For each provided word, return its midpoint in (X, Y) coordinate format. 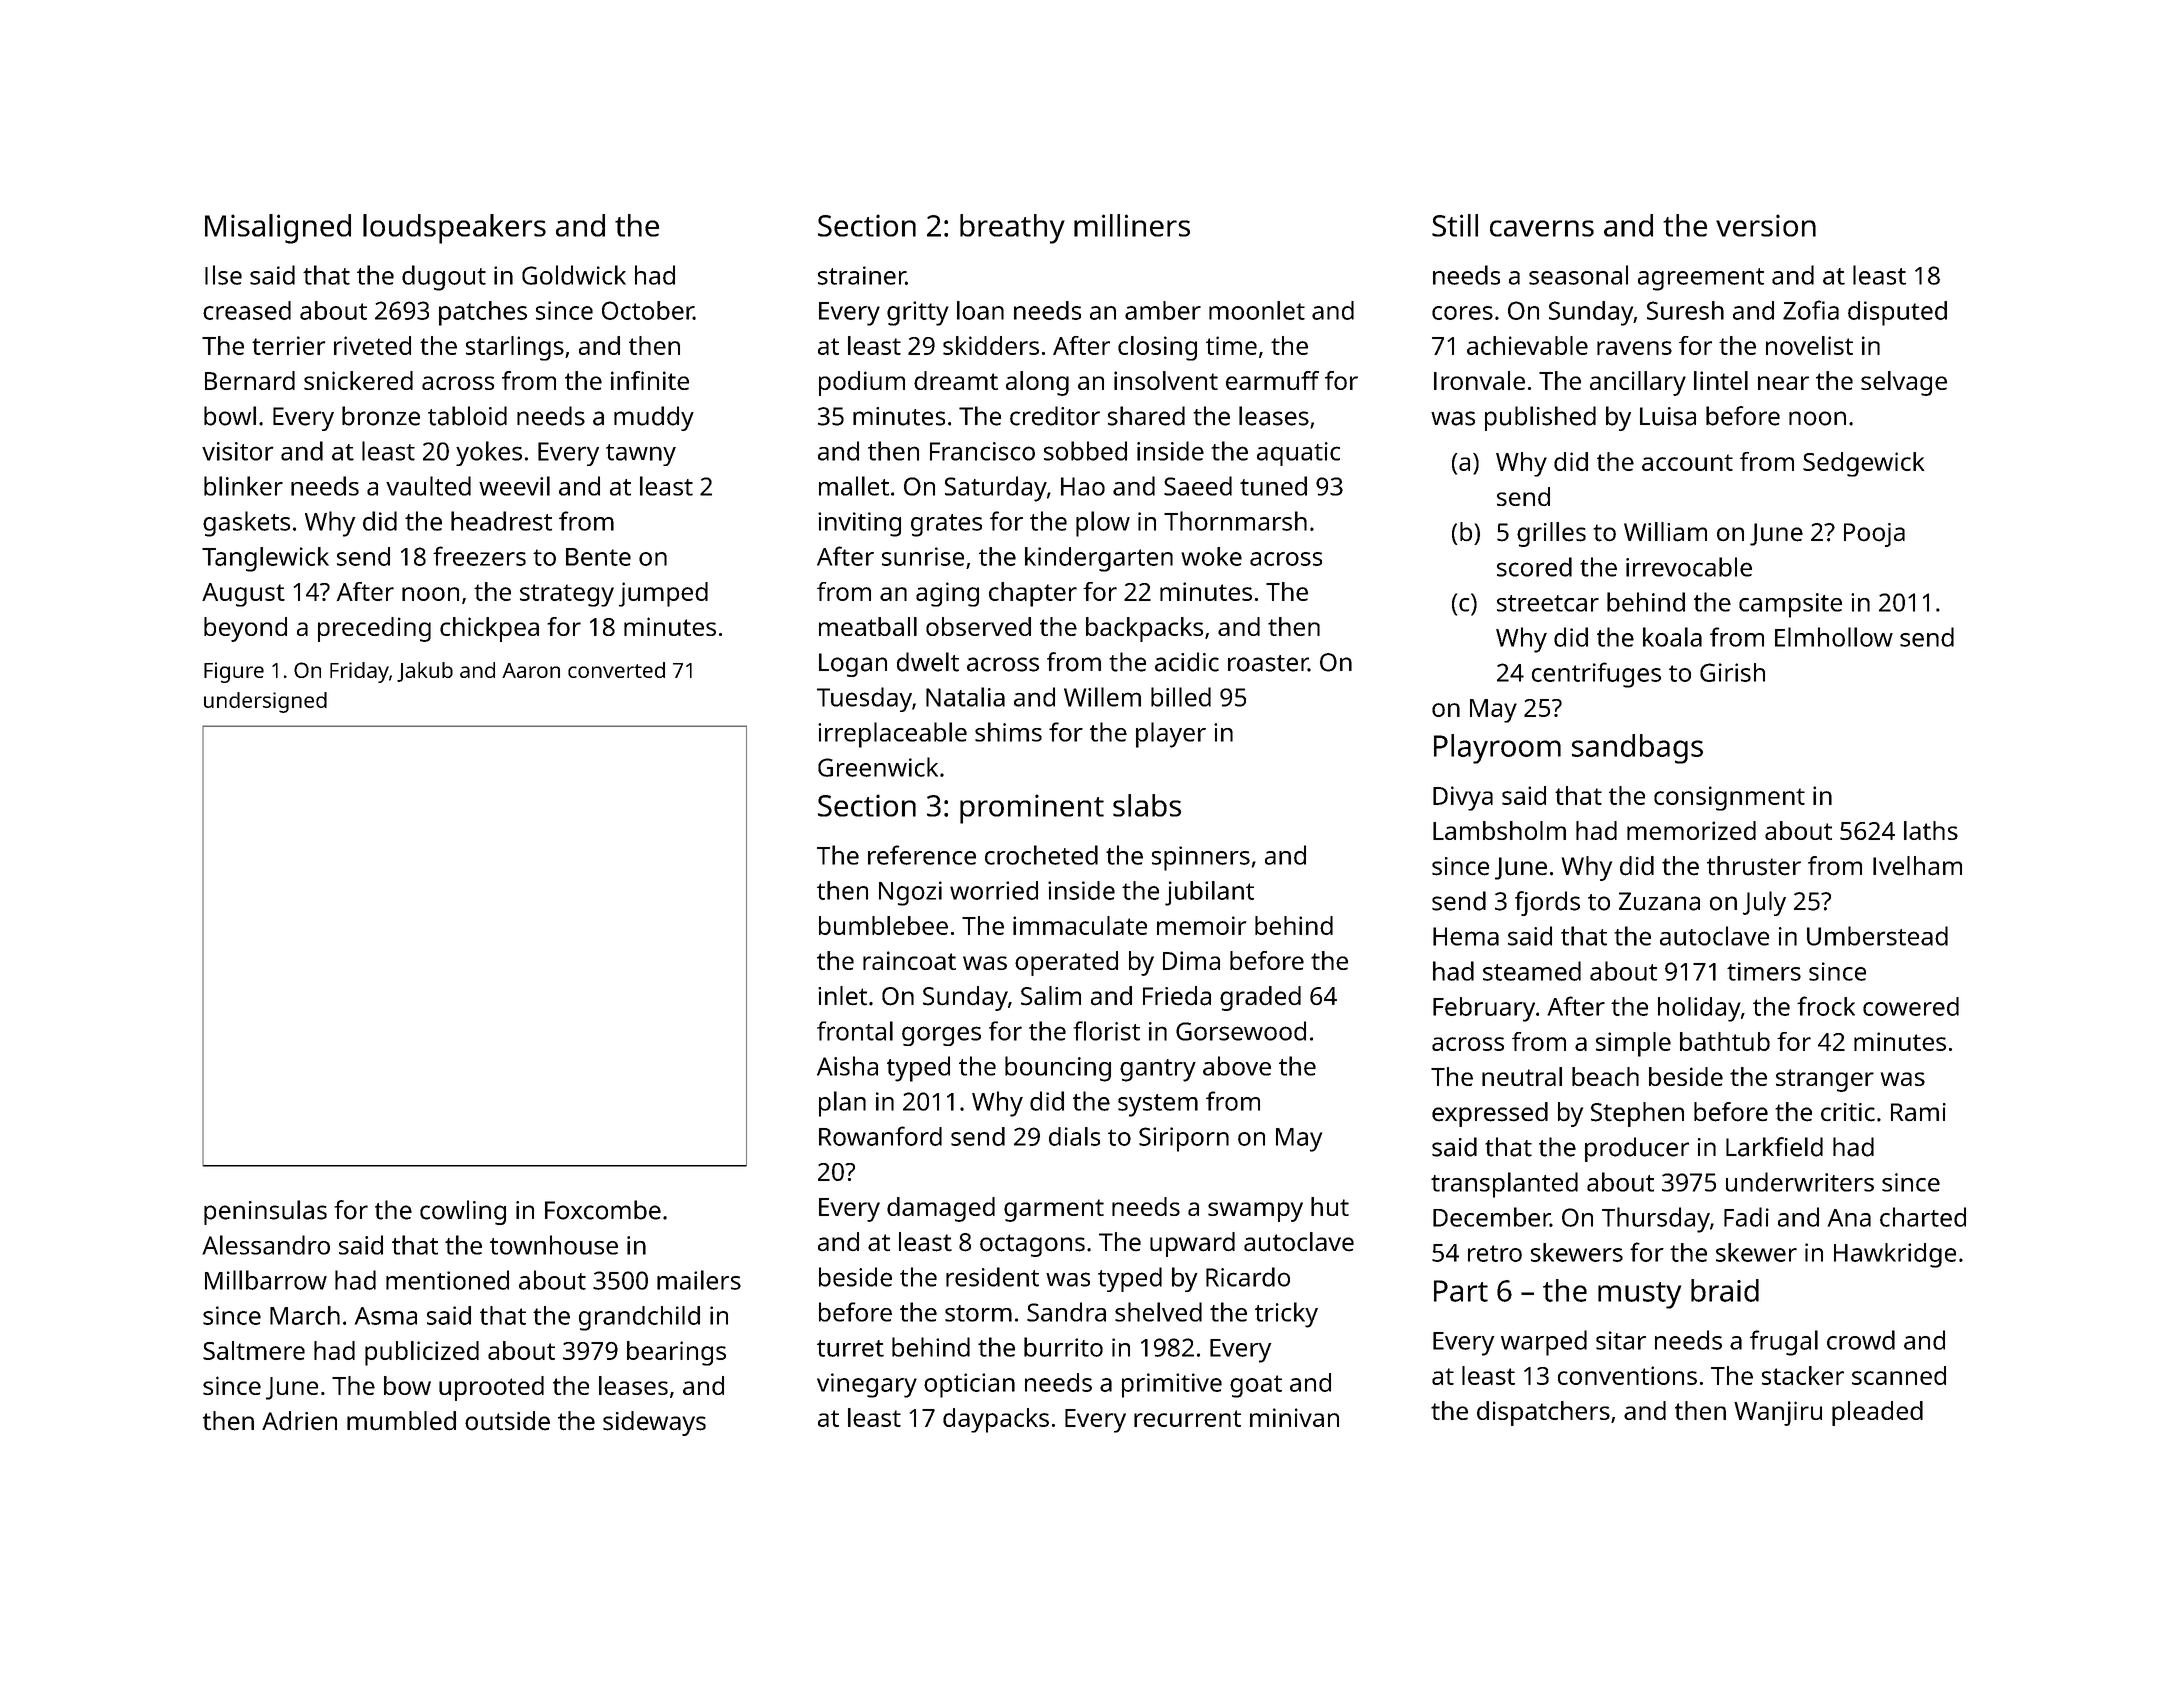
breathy (1012, 229)
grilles (1551, 534)
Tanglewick (265, 559)
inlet (842, 996)
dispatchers (1543, 1413)
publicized (422, 1353)
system (1158, 1105)
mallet (854, 486)
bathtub (1725, 1041)
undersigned (265, 702)
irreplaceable (892, 735)
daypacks (996, 1420)
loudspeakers (454, 229)
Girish (1732, 672)
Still (1455, 225)
